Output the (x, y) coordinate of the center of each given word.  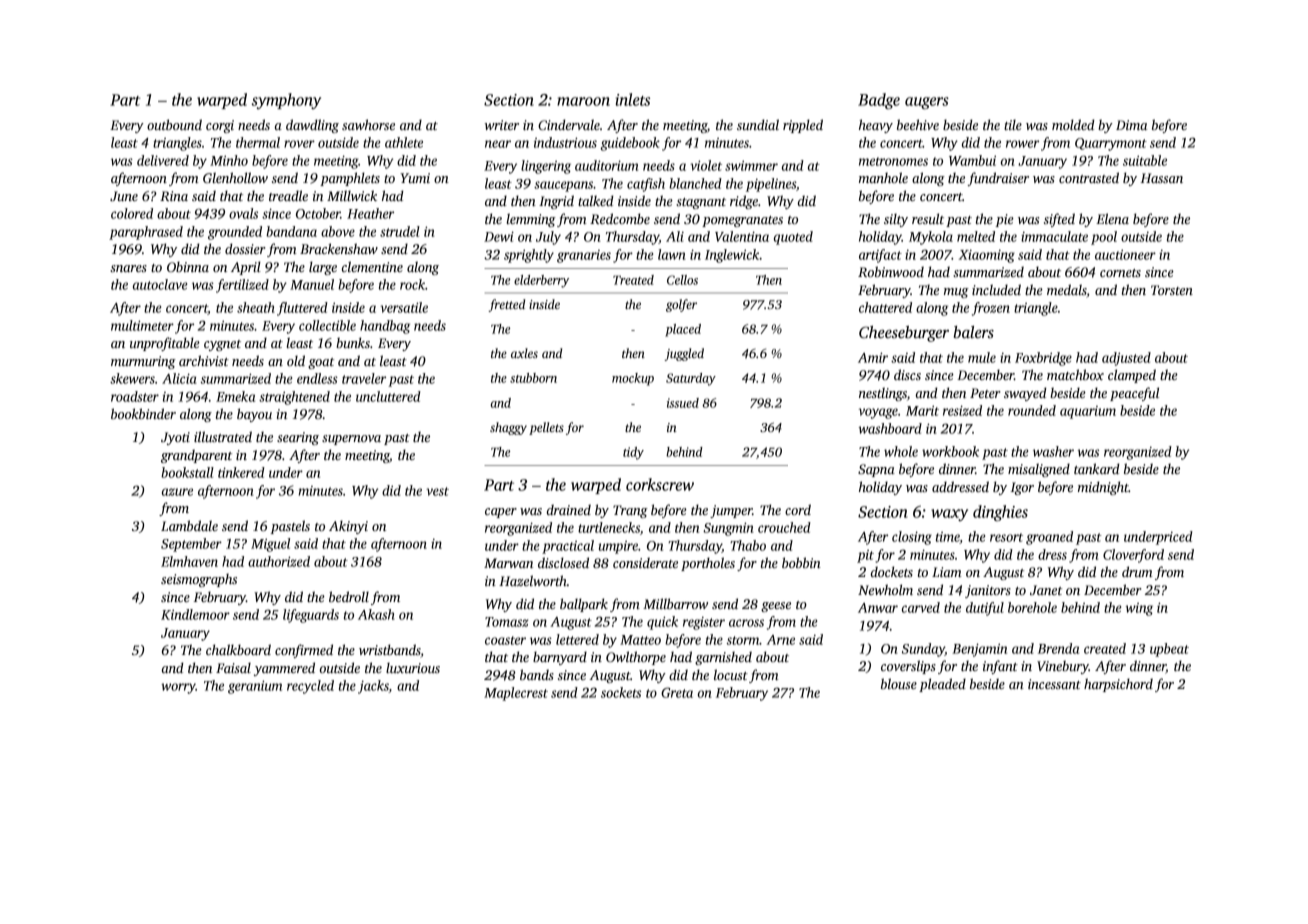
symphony (286, 101)
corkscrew (660, 484)
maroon (583, 101)
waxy (949, 515)
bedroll (349, 596)
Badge (879, 101)
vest (437, 491)
